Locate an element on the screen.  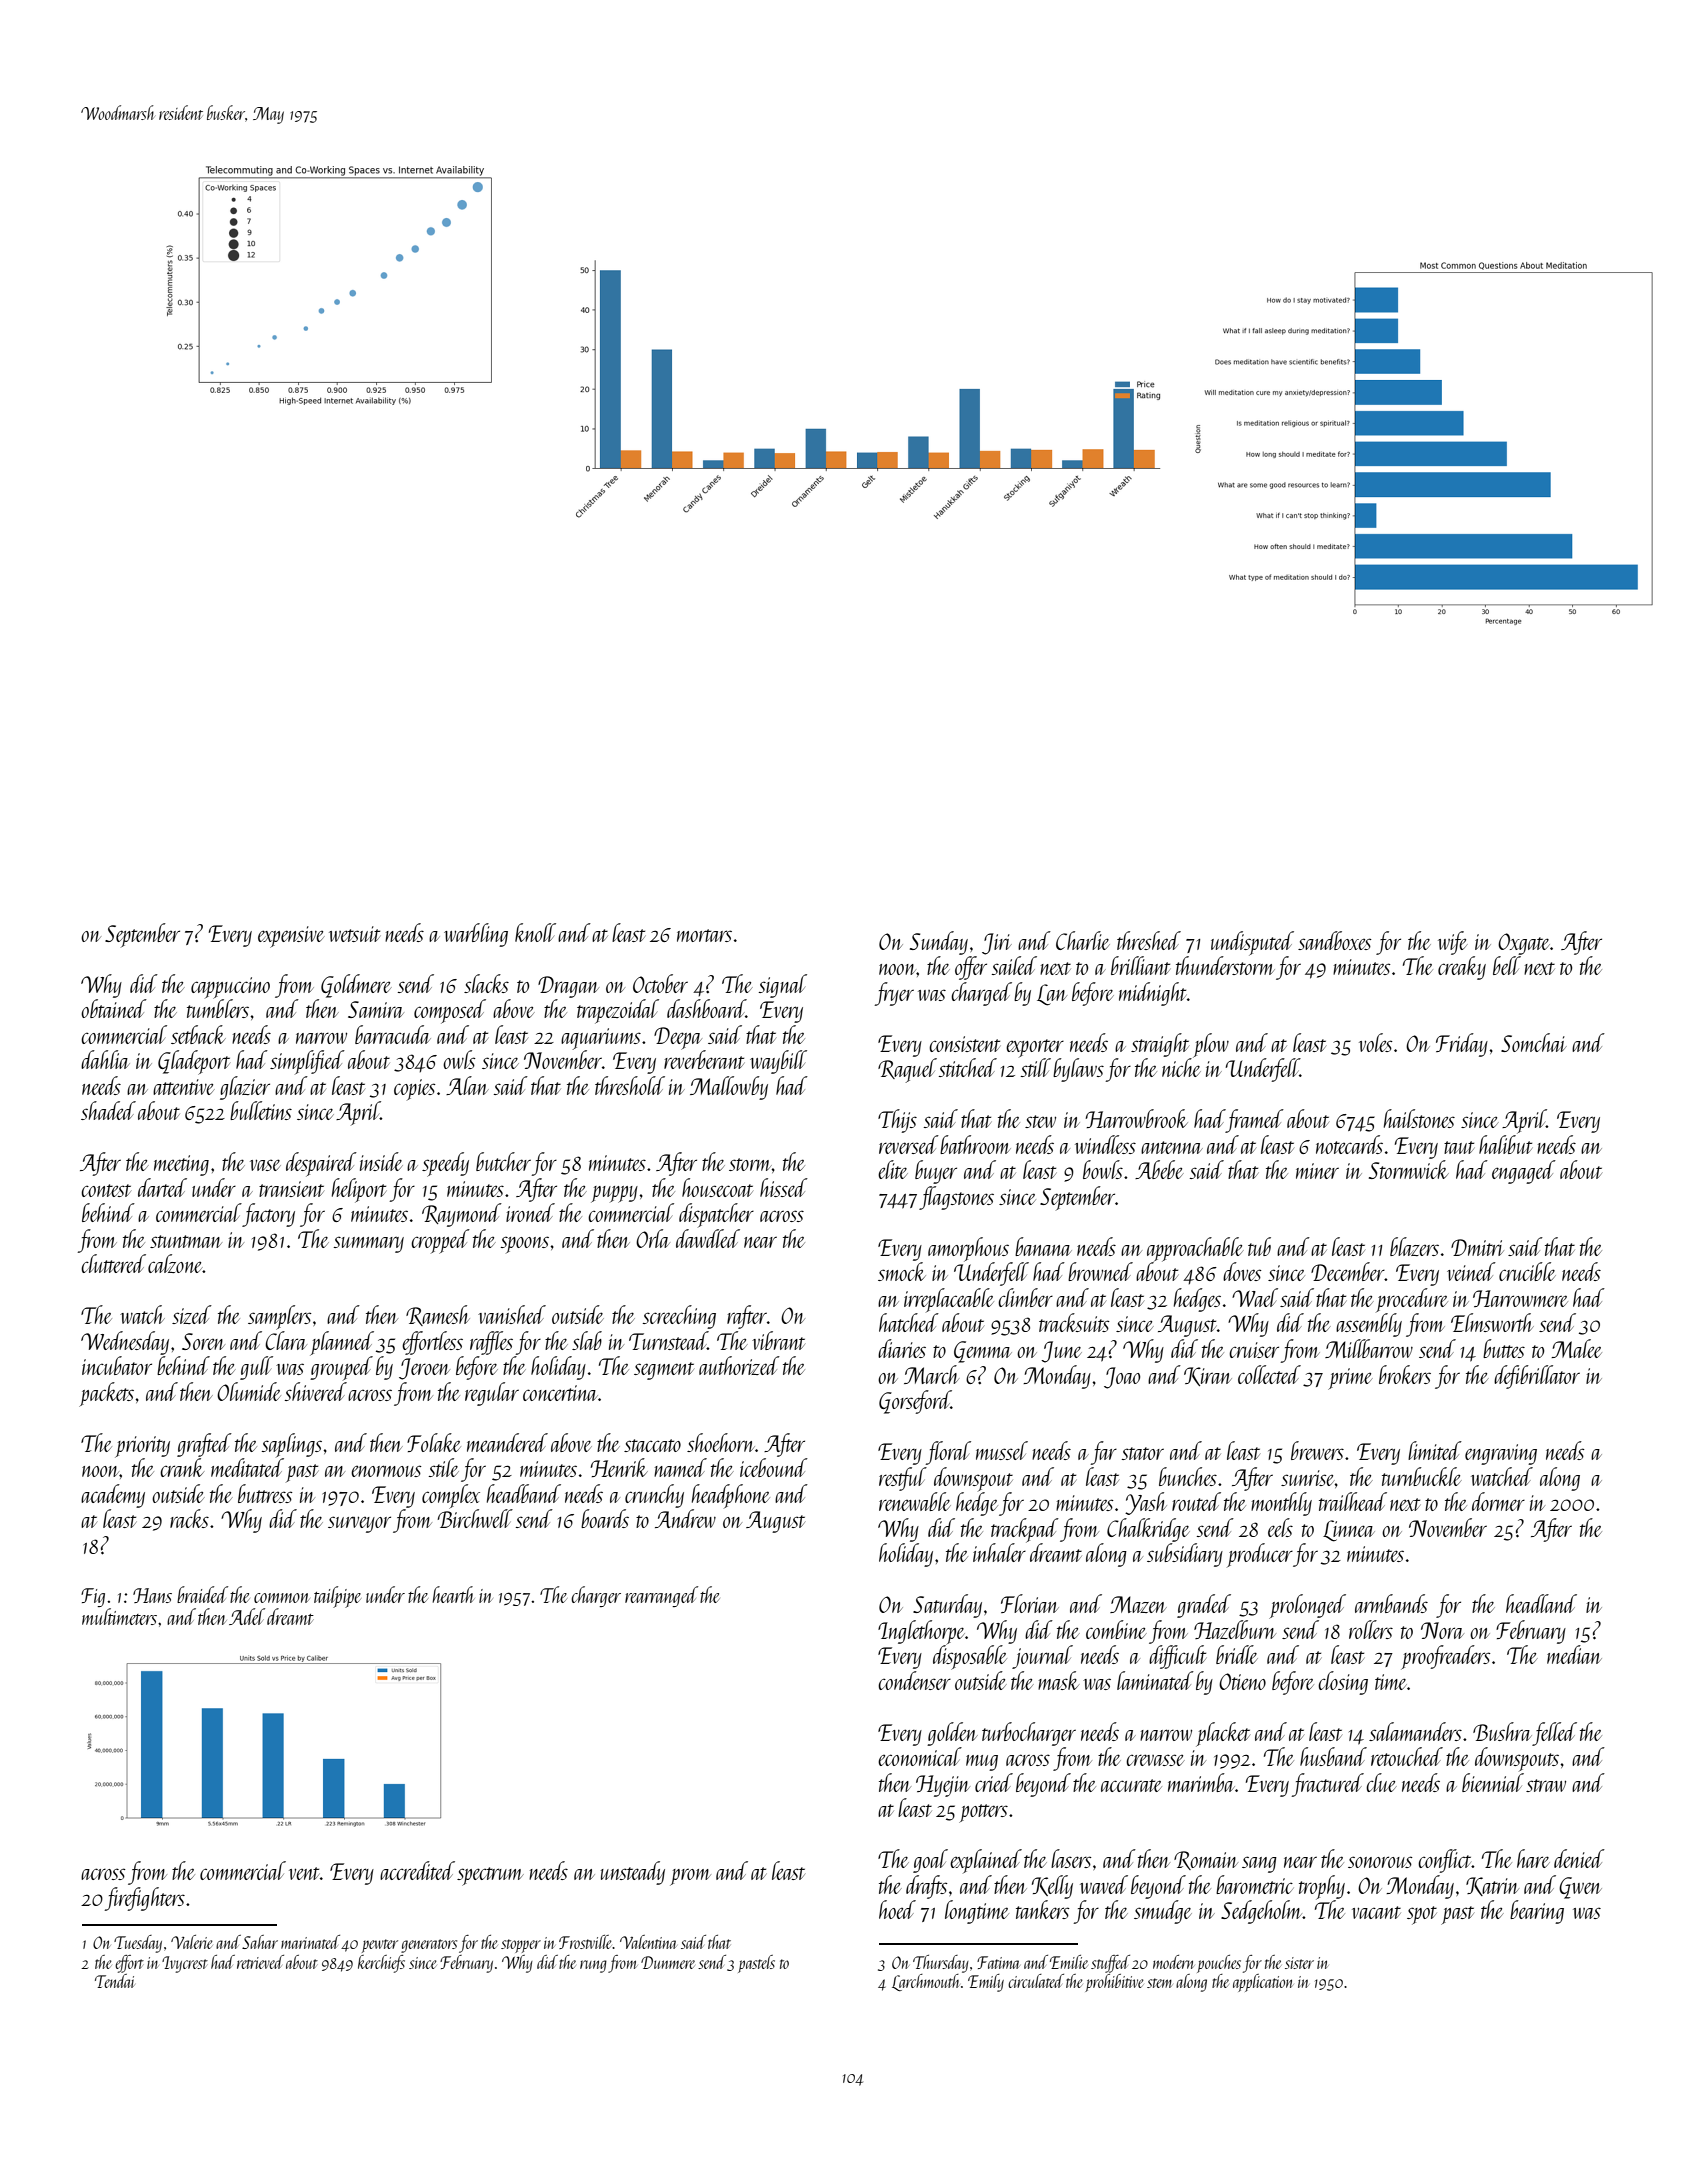
Romain is located at coordinates (1206, 1860).
